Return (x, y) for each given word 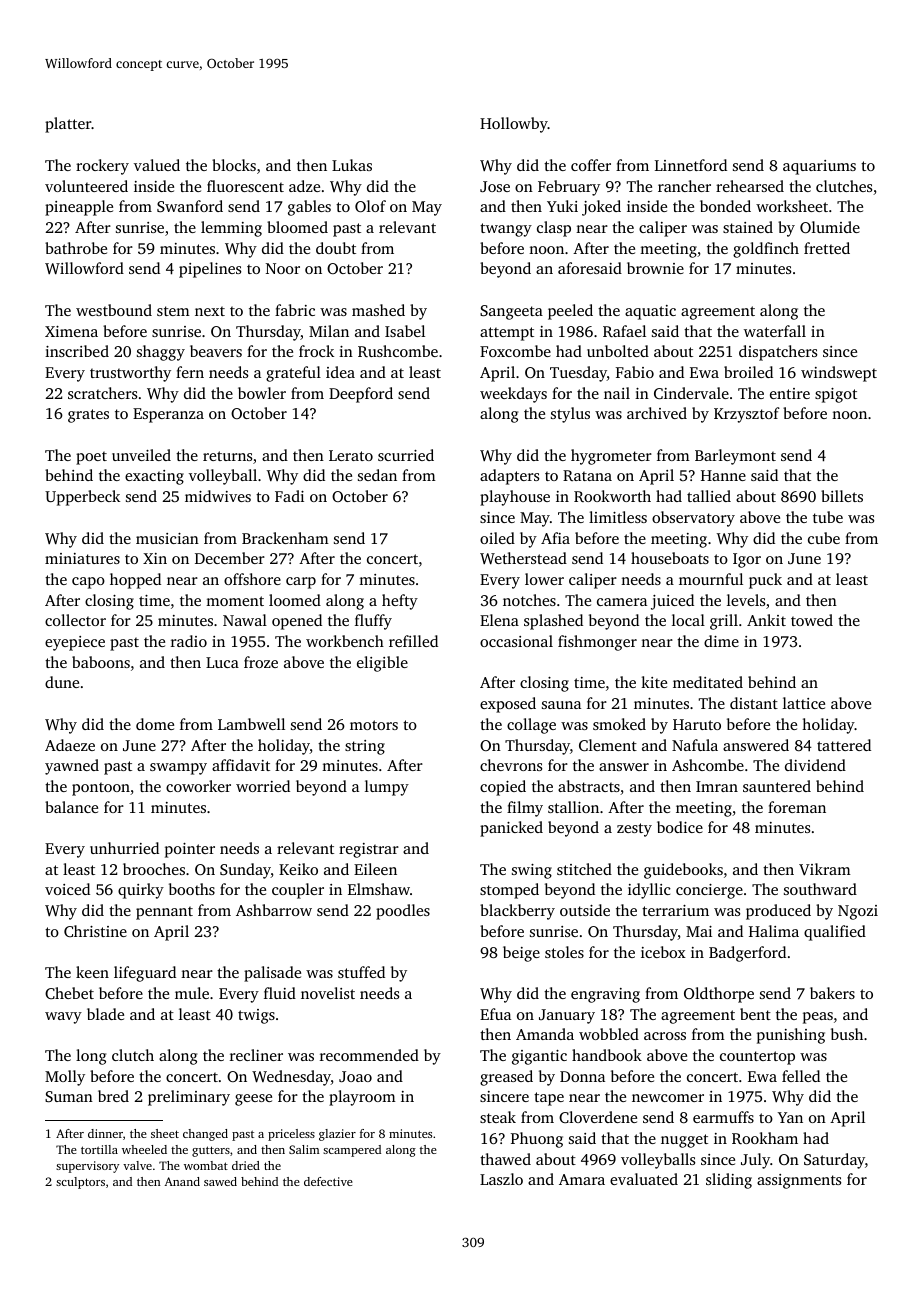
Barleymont (735, 457)
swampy (178, 769)
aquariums (819, 167)
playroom (362, 1098)
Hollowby (514, 125)
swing (532, 871)
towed (812, 620)
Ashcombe (708, 765)
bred (113, 1096)
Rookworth (612, 496)
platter (68, 125)
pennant (164, 913)
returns (227, 456)
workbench (345, 641)
